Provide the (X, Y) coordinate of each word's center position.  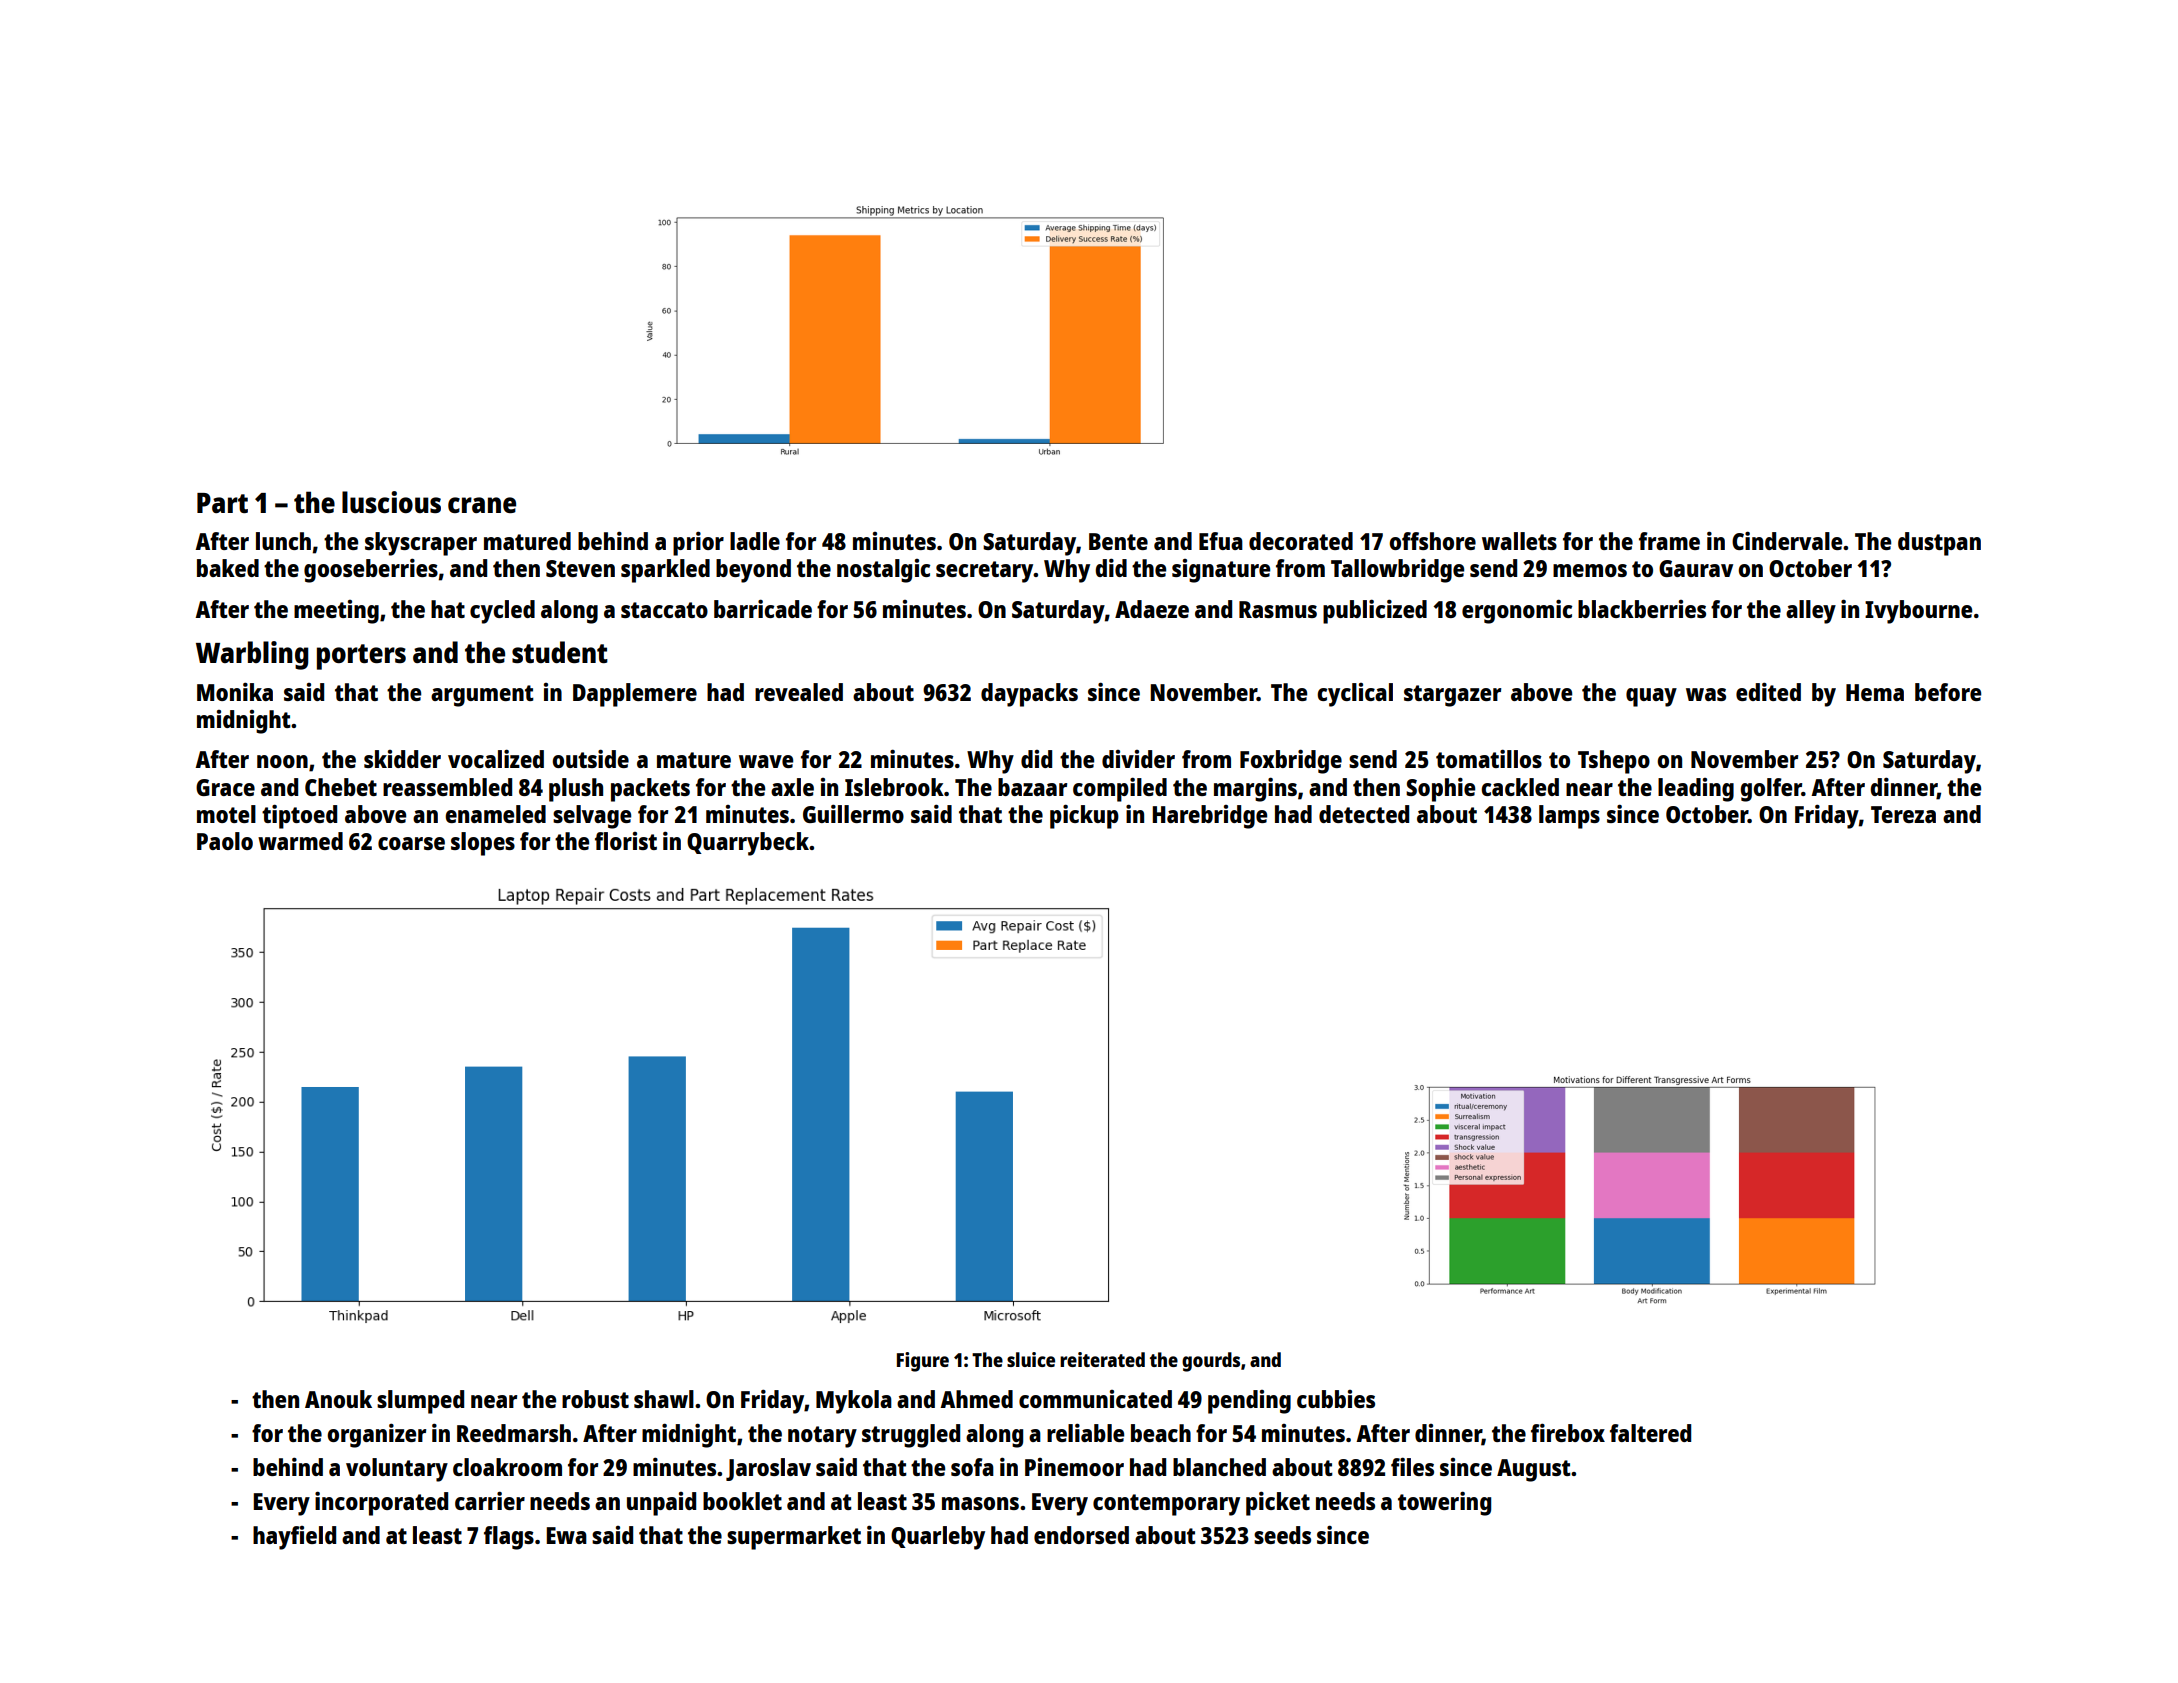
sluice (1031, 1359)
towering (1444, 1503)
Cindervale (1787, 540)
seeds (1282, 1535)
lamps (1569, 817)
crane (482, 505)
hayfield (294, 1538)
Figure (923, 1362)
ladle (755, 541)
